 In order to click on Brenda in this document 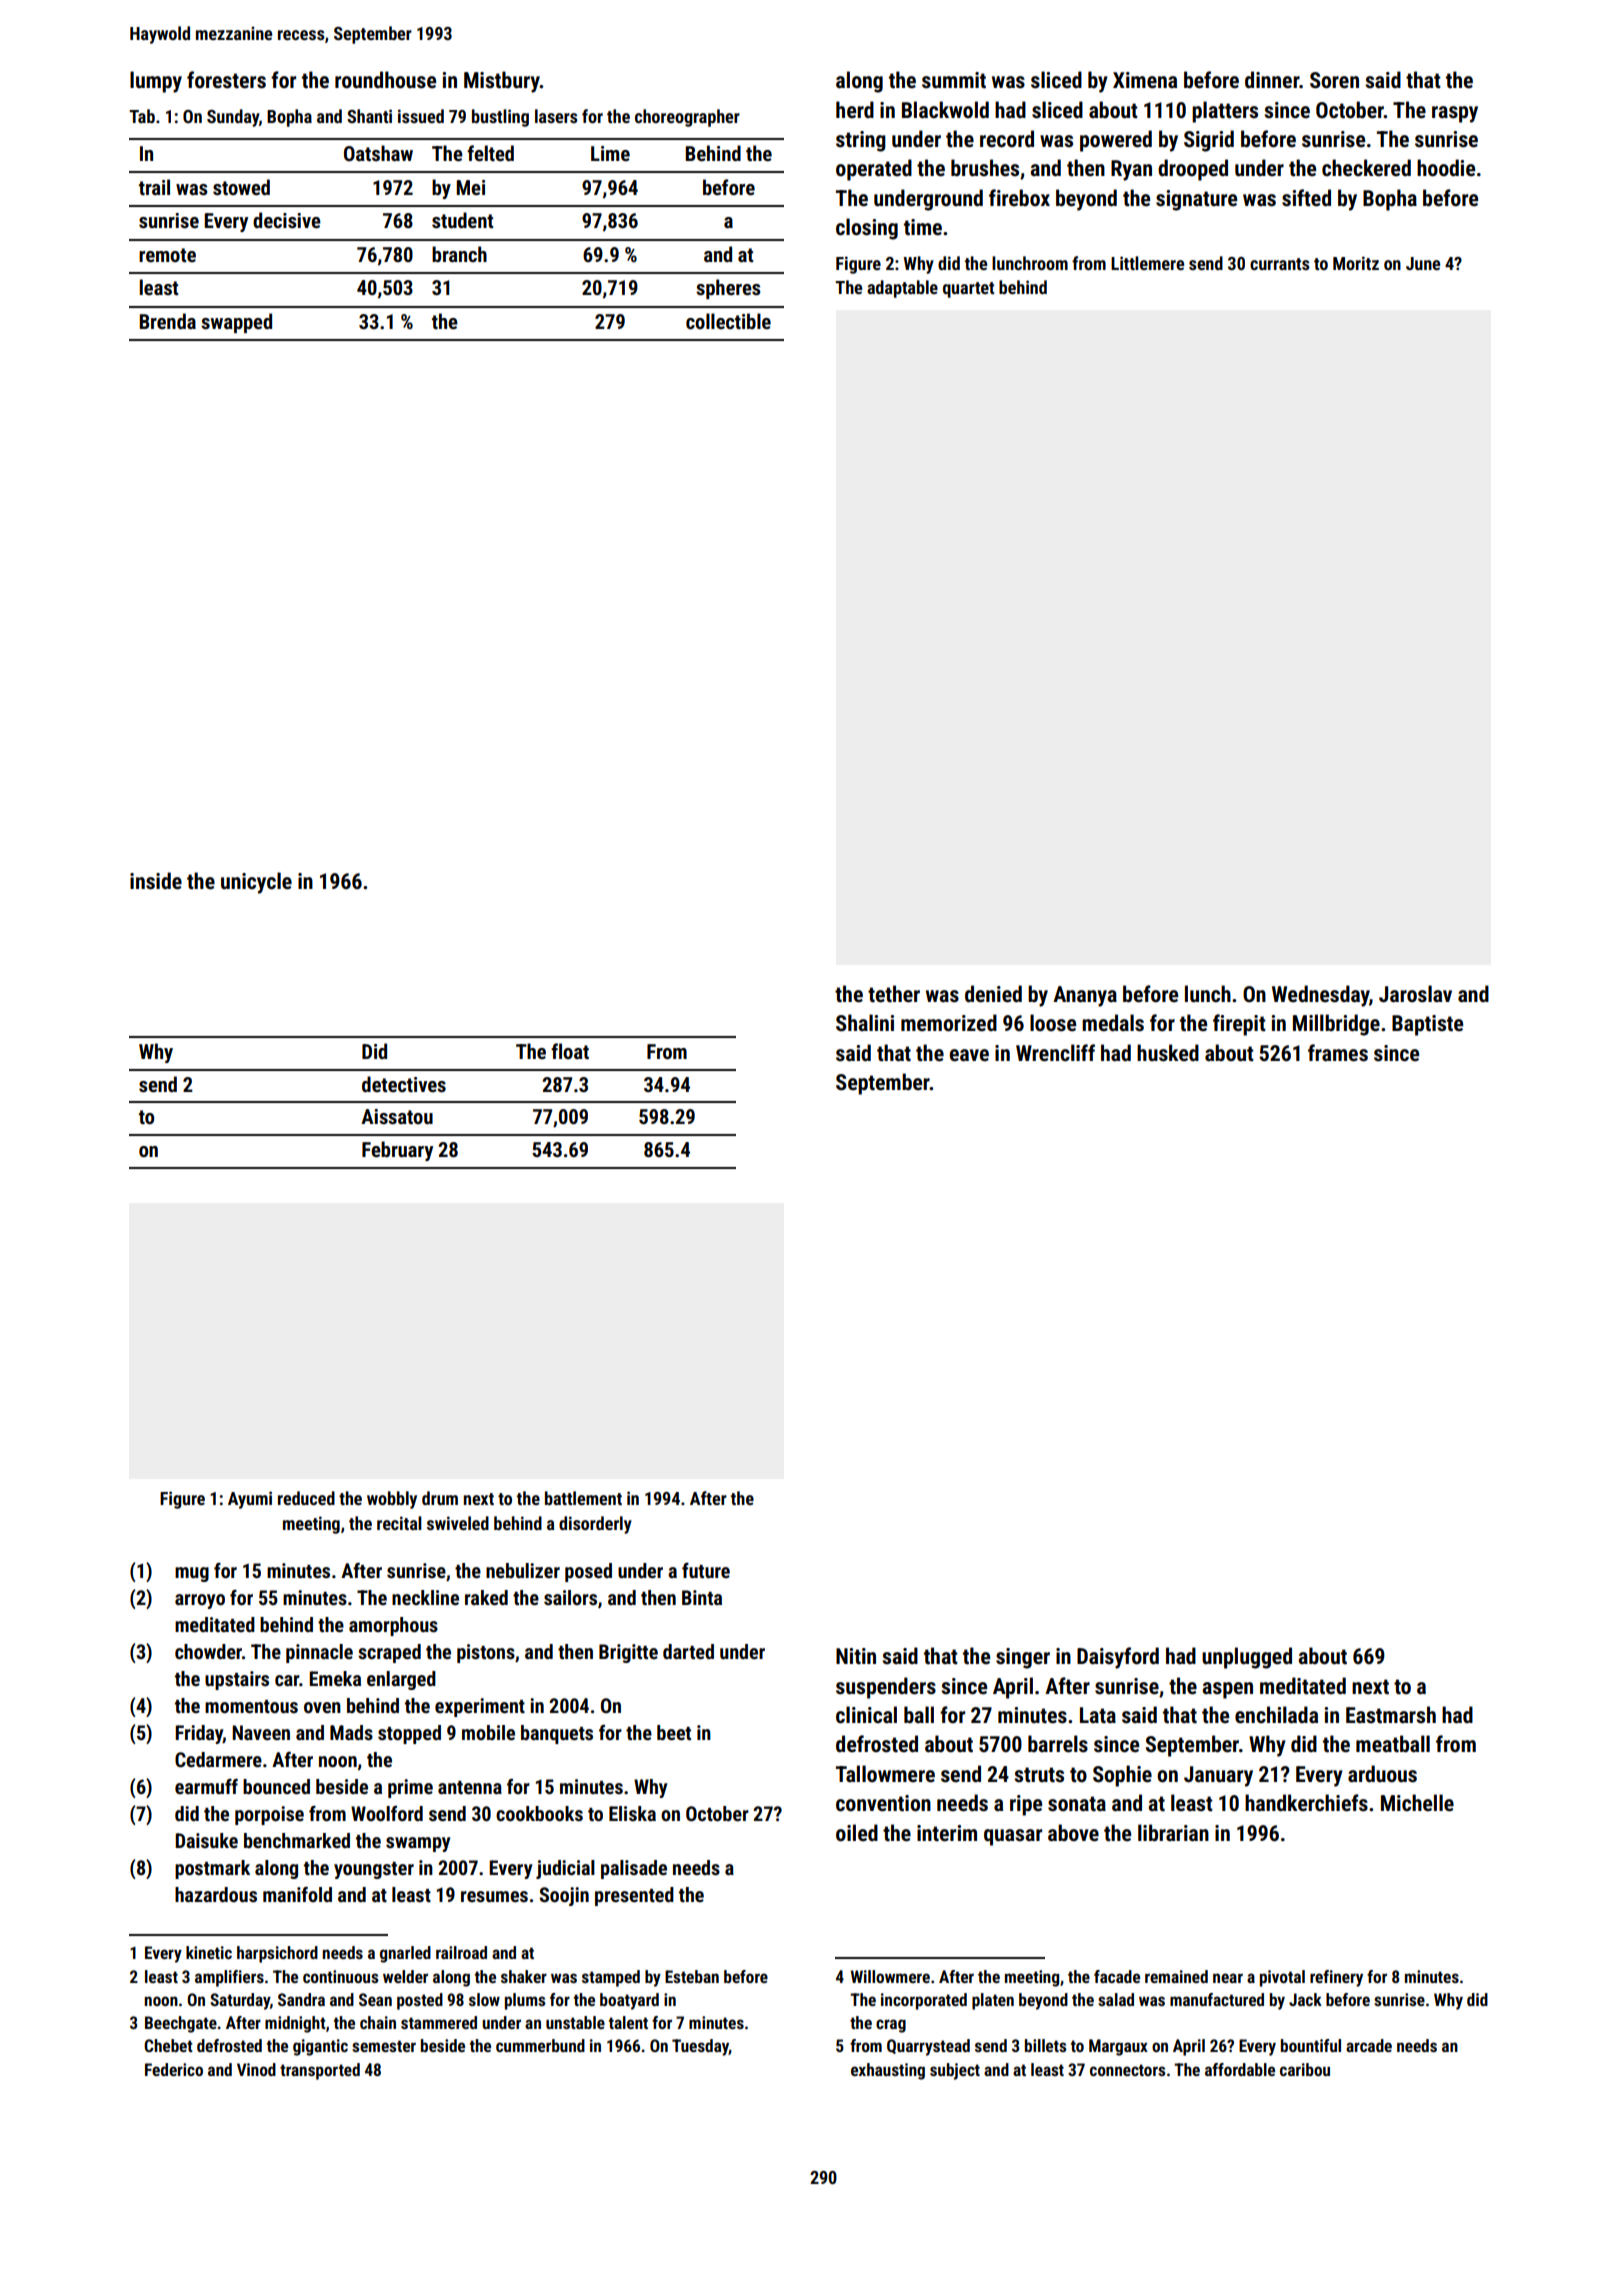, I will do `click(167, 321)`.
